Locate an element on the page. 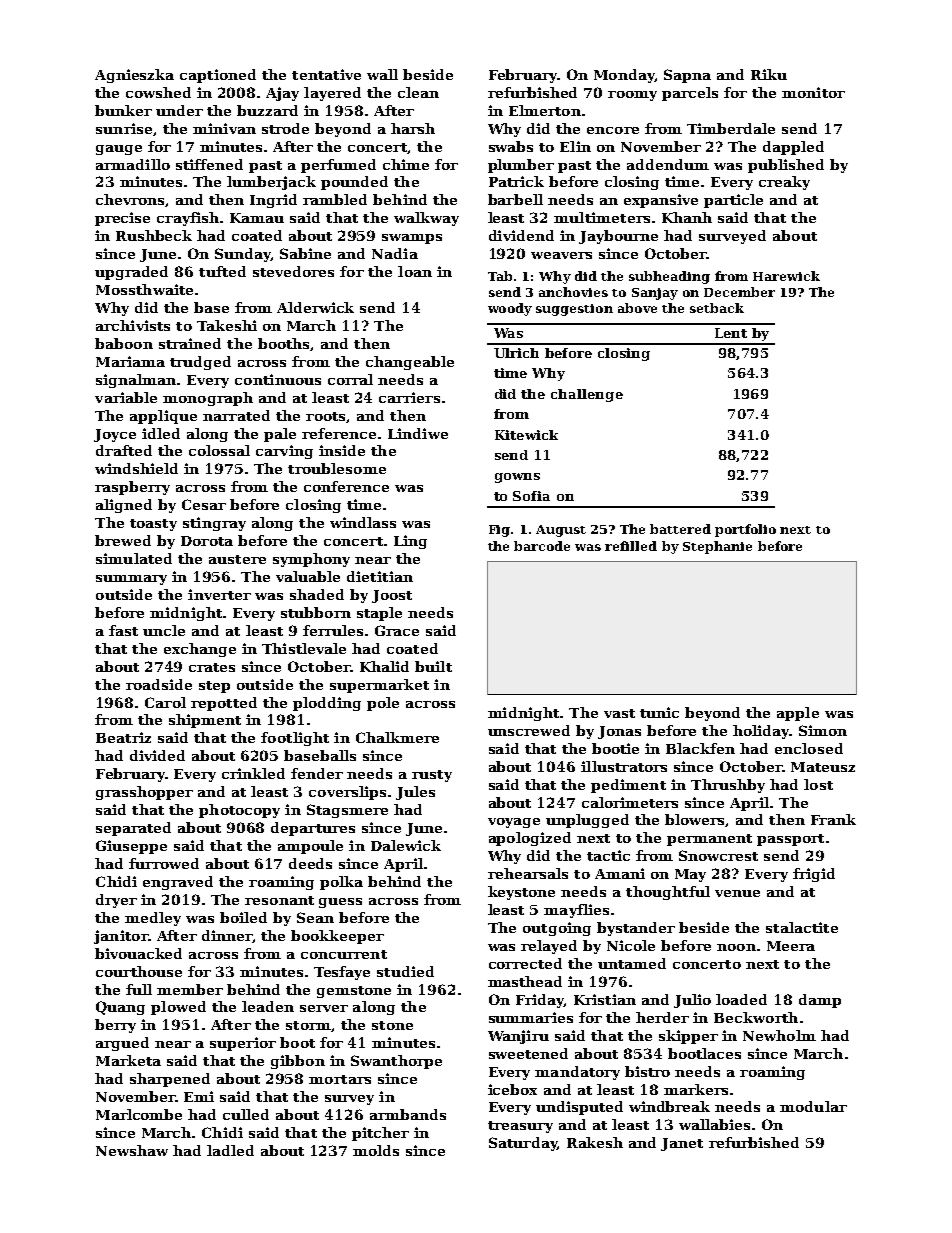 The height and width of the image is (1233, 952). Monday is located at coordinates (624, 76).
